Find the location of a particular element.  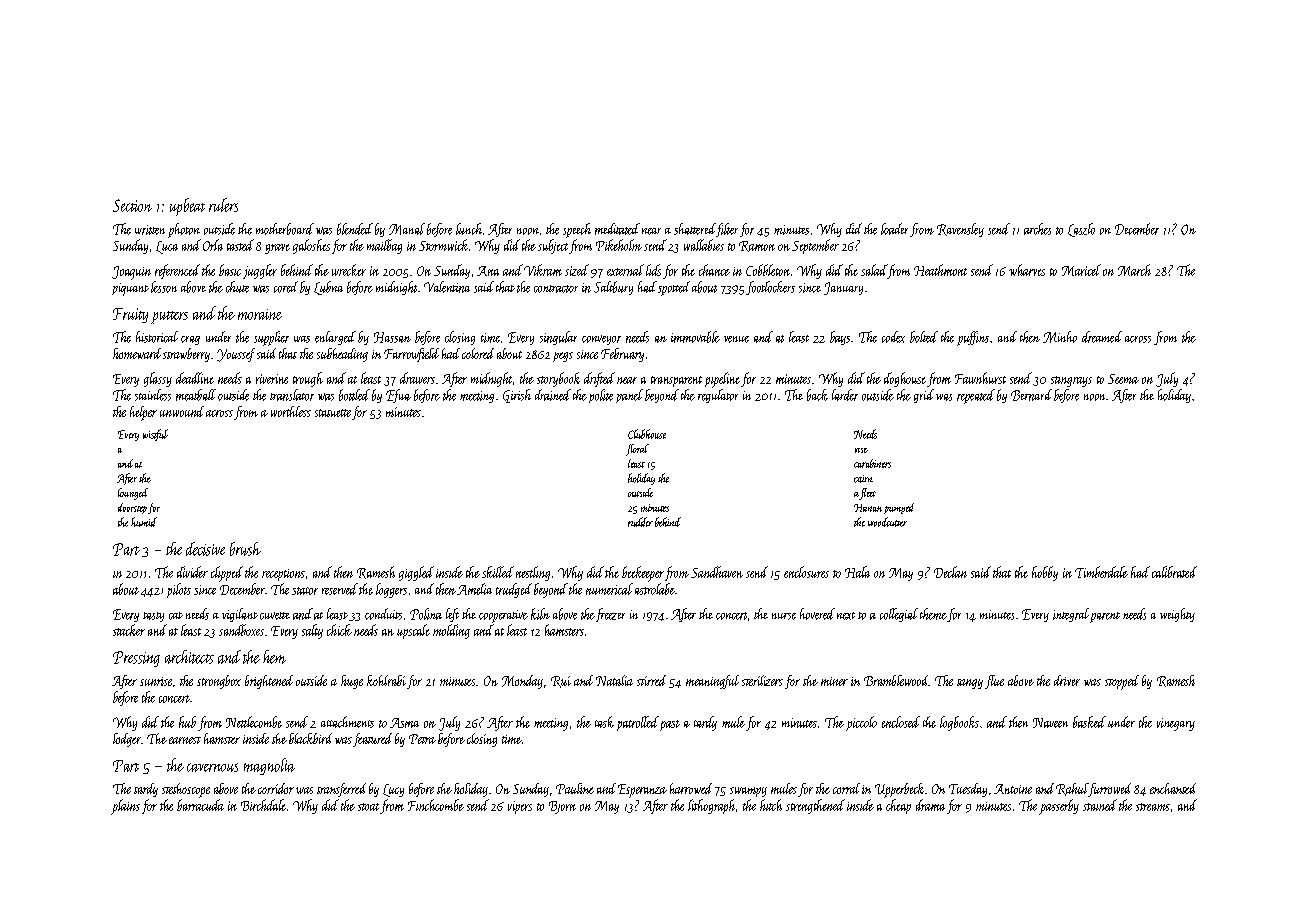

February is located at coordinates (622, 355).
